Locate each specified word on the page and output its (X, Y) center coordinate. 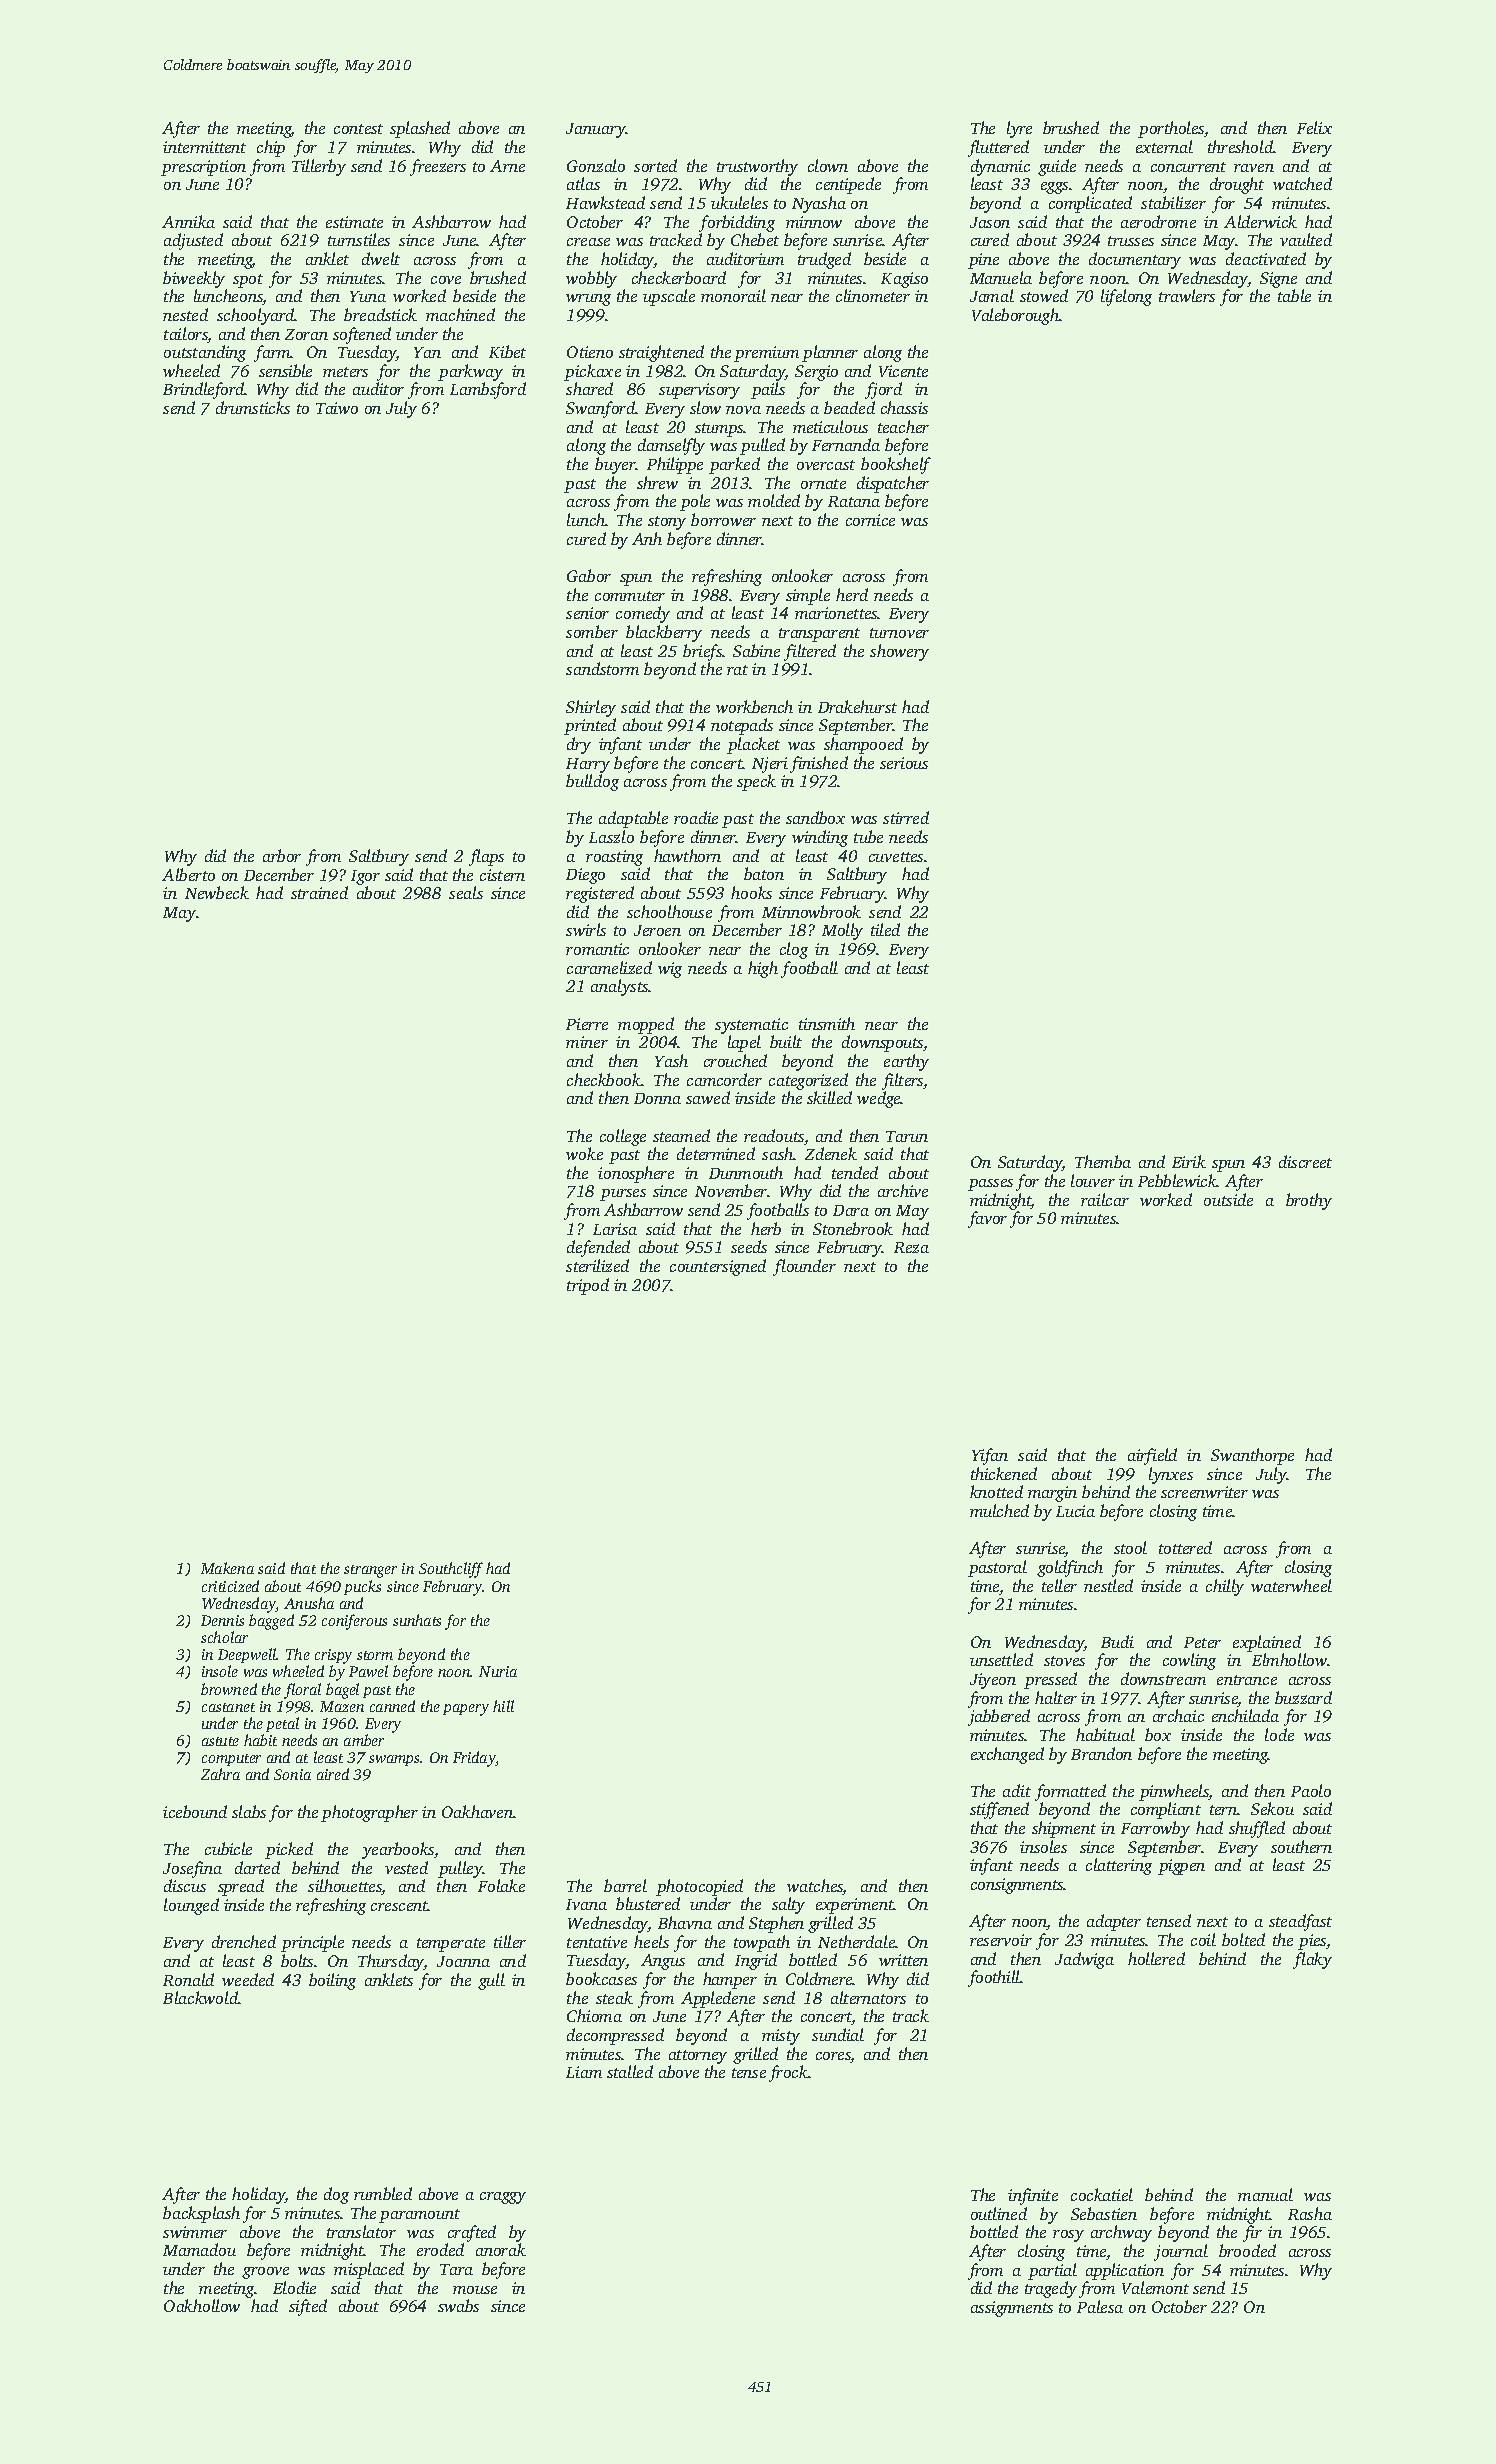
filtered (810, 652)
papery (466, 1710)
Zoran (306, 334)
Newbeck (217, 892)
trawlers (1187, 295)
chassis (904, 407)
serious (904, 763)
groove (265, 2273)
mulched (999, 1510)
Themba (1103, 1161)
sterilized (597, 1265)
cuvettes (896, 857)
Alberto (188, 874)
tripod (588, 1286)
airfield (1152, 1456)
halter (1056, 1697)
